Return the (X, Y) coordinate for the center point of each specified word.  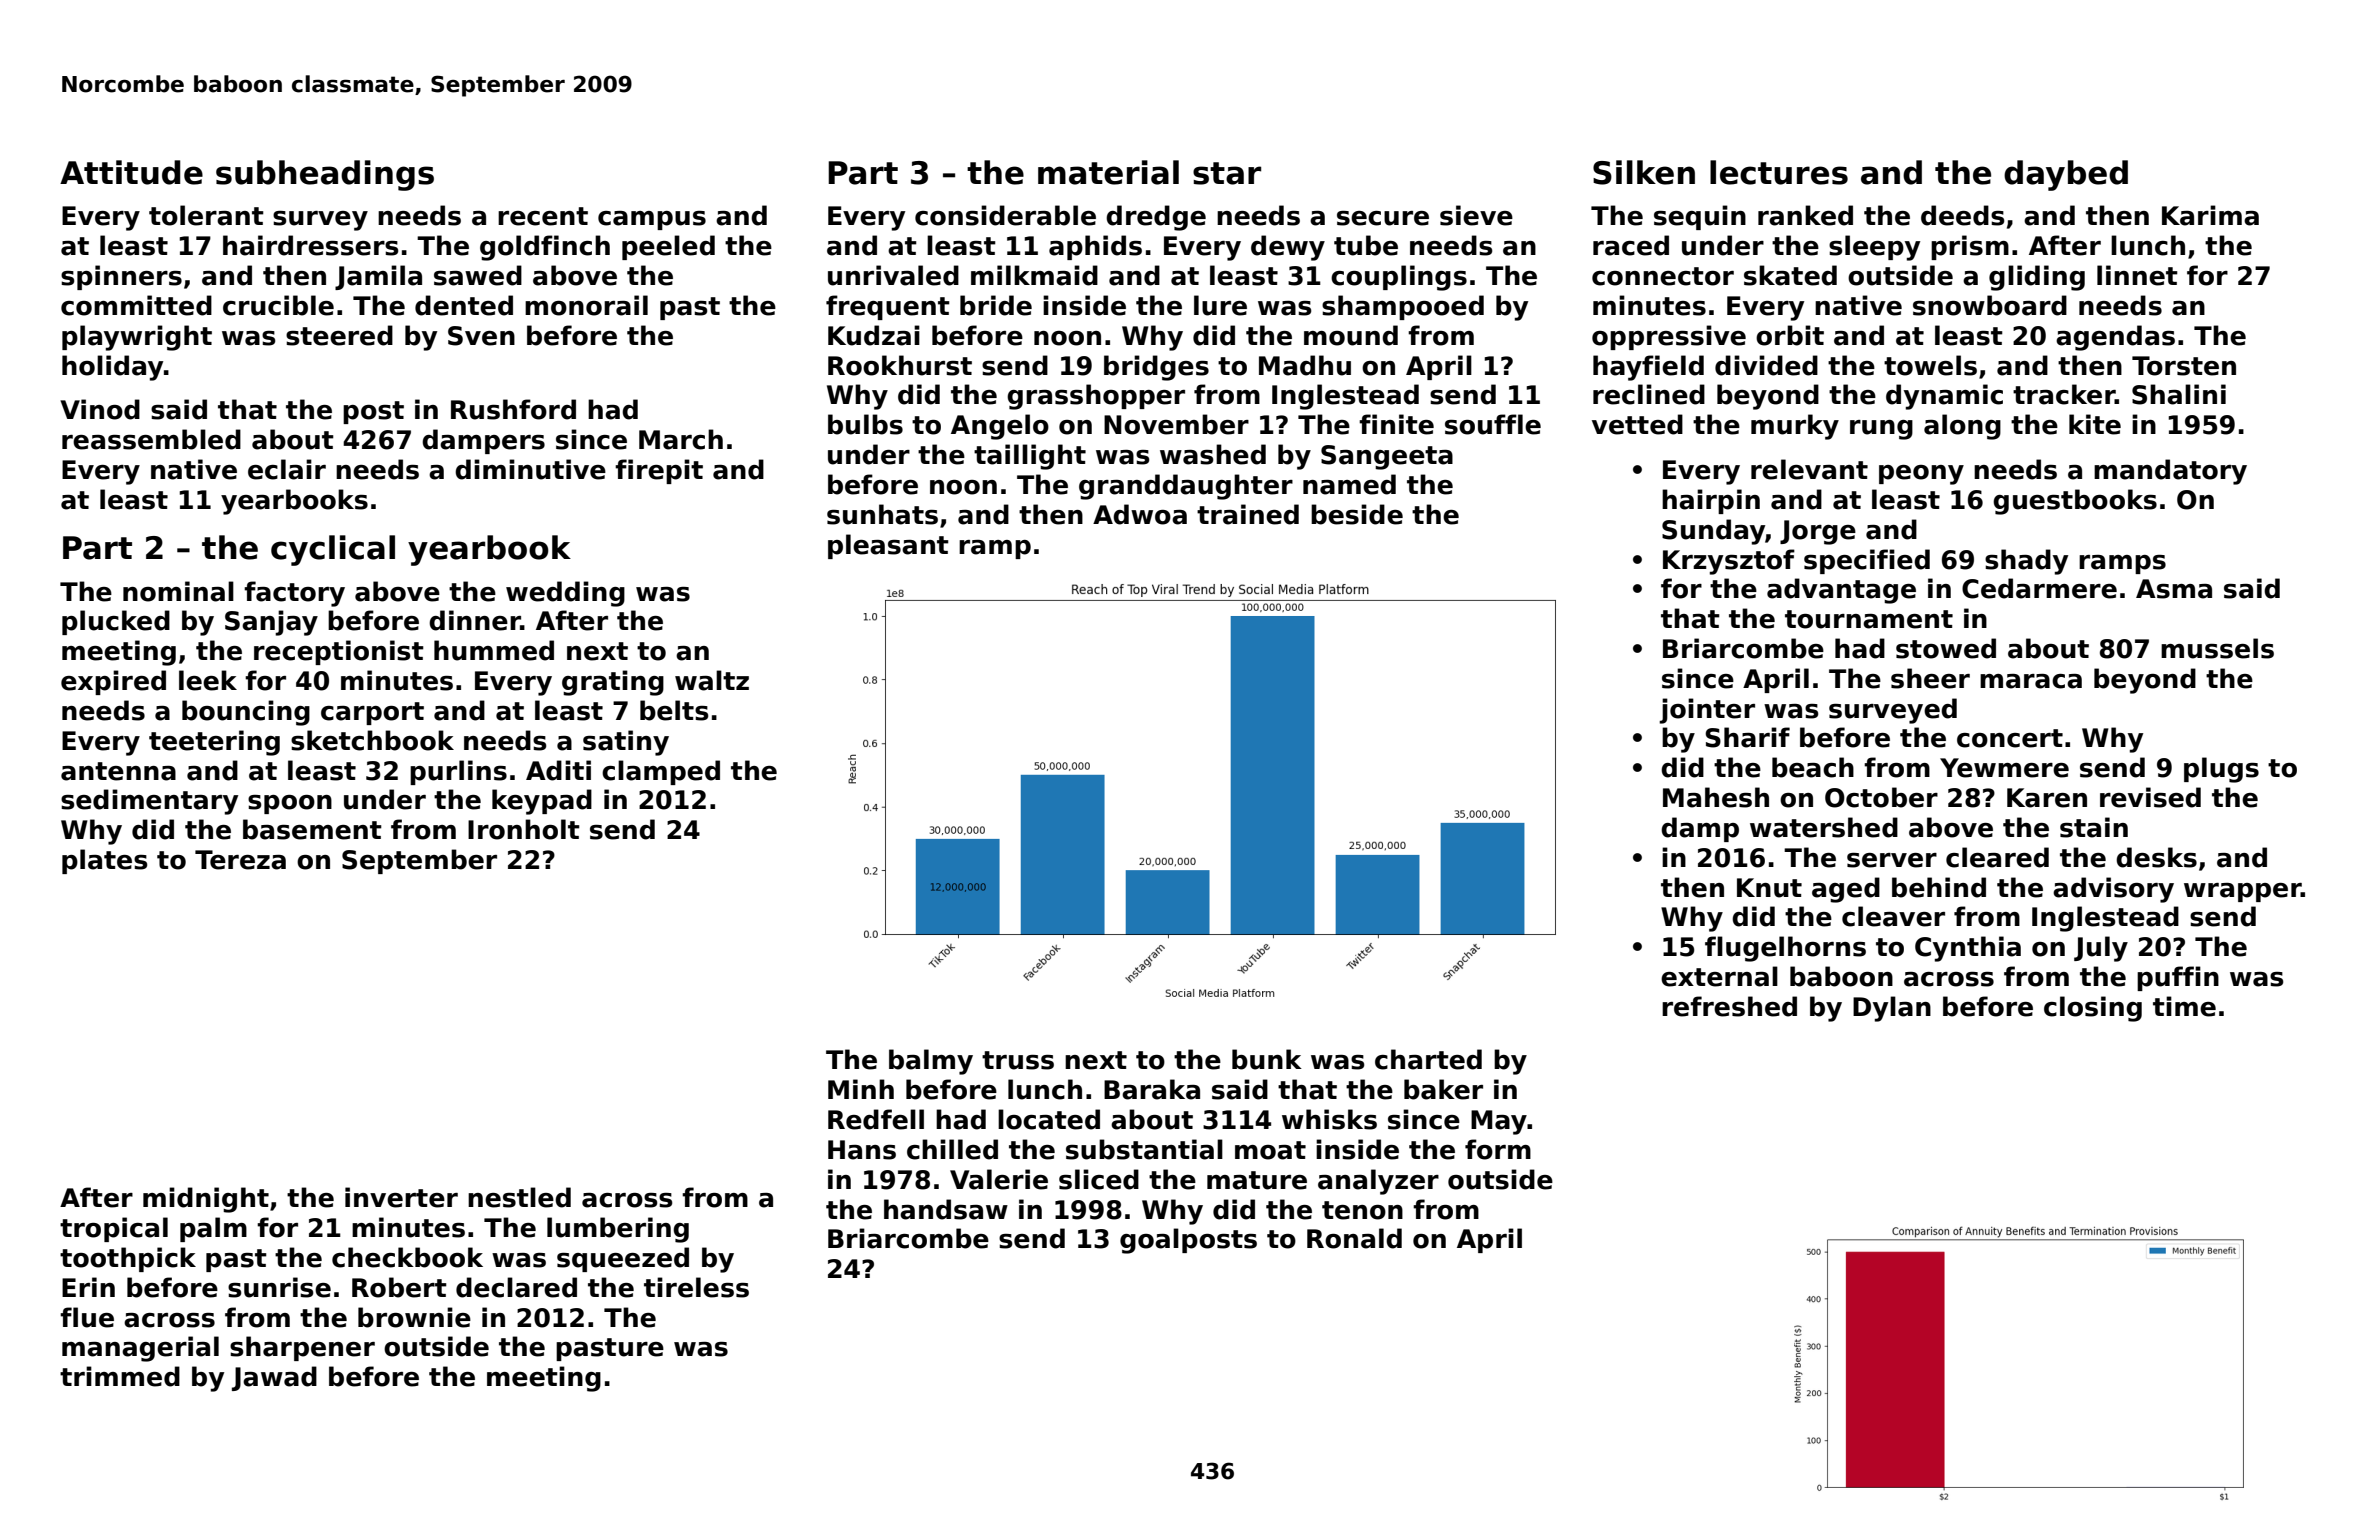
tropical (114, 1229)
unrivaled (893, 275)
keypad (542, 802)
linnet (2137, 275)
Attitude (131, 172)
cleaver (1893, 916)
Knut (1769, 888)
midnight (206, 1200)
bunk (1267, 1059)
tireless (696, 1287)
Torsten (2184, 366)
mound (1351, 335)
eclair (287, 469)
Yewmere (2004, 768)
